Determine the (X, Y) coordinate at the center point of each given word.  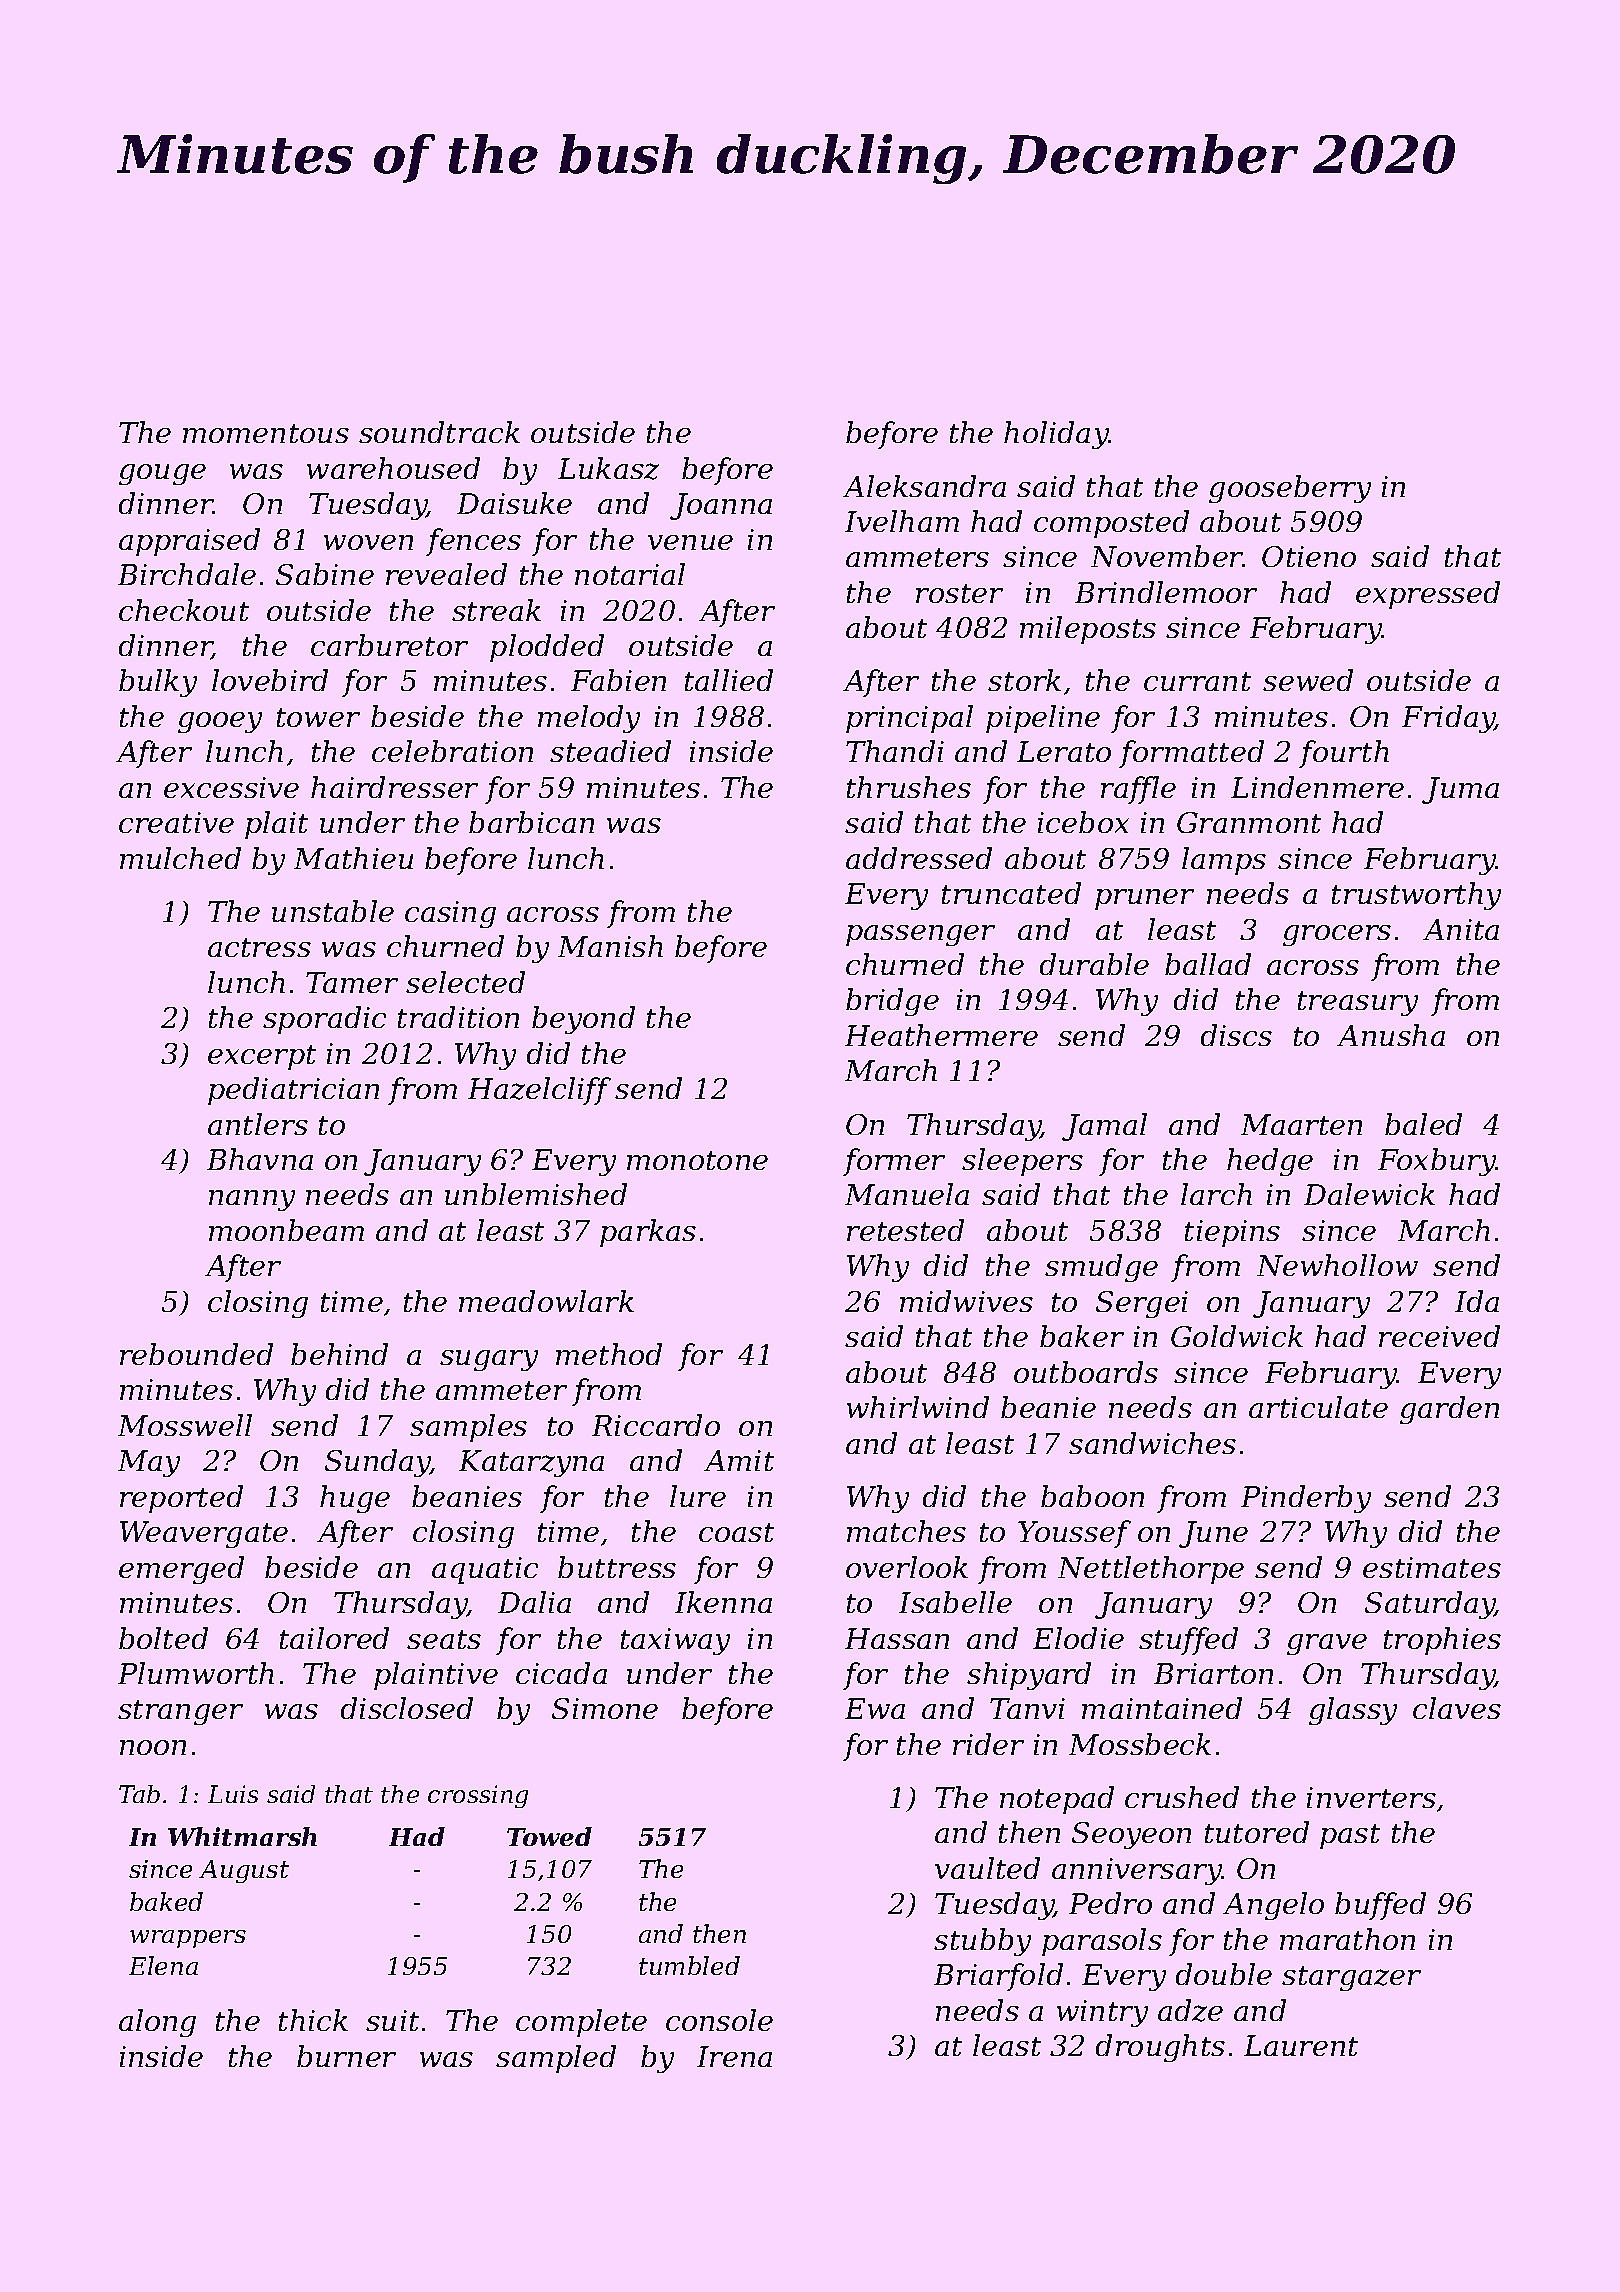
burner (346, 2056)
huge (355, 1499)
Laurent (1301, 2045)
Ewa (875, 1708)
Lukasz (608, 468)
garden (1449, 1410)
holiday (1056, 435)
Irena (734, 2056)
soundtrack (439, 432)
